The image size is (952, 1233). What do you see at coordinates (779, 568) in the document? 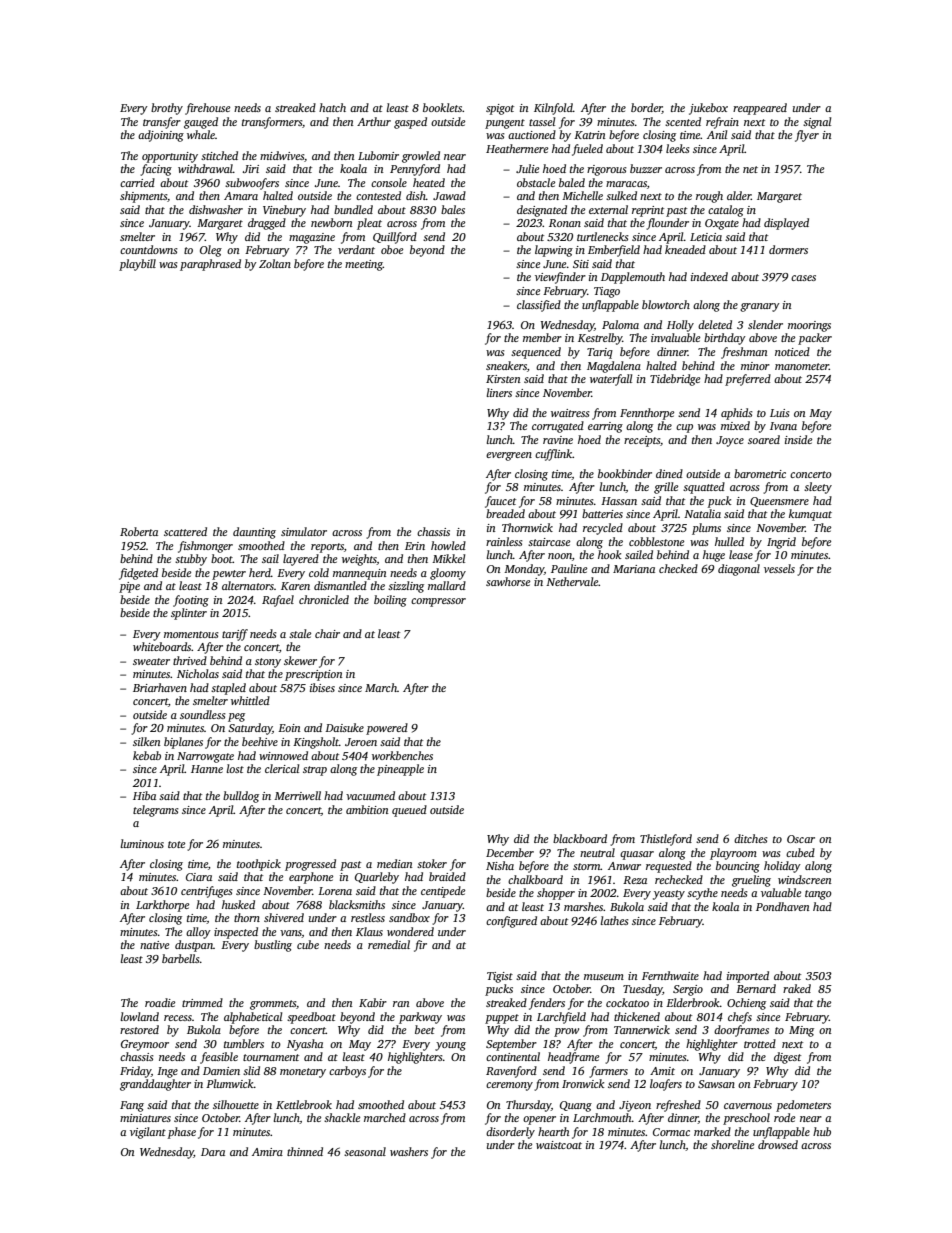
I see `vessels` at bounding box center [779, 568].
